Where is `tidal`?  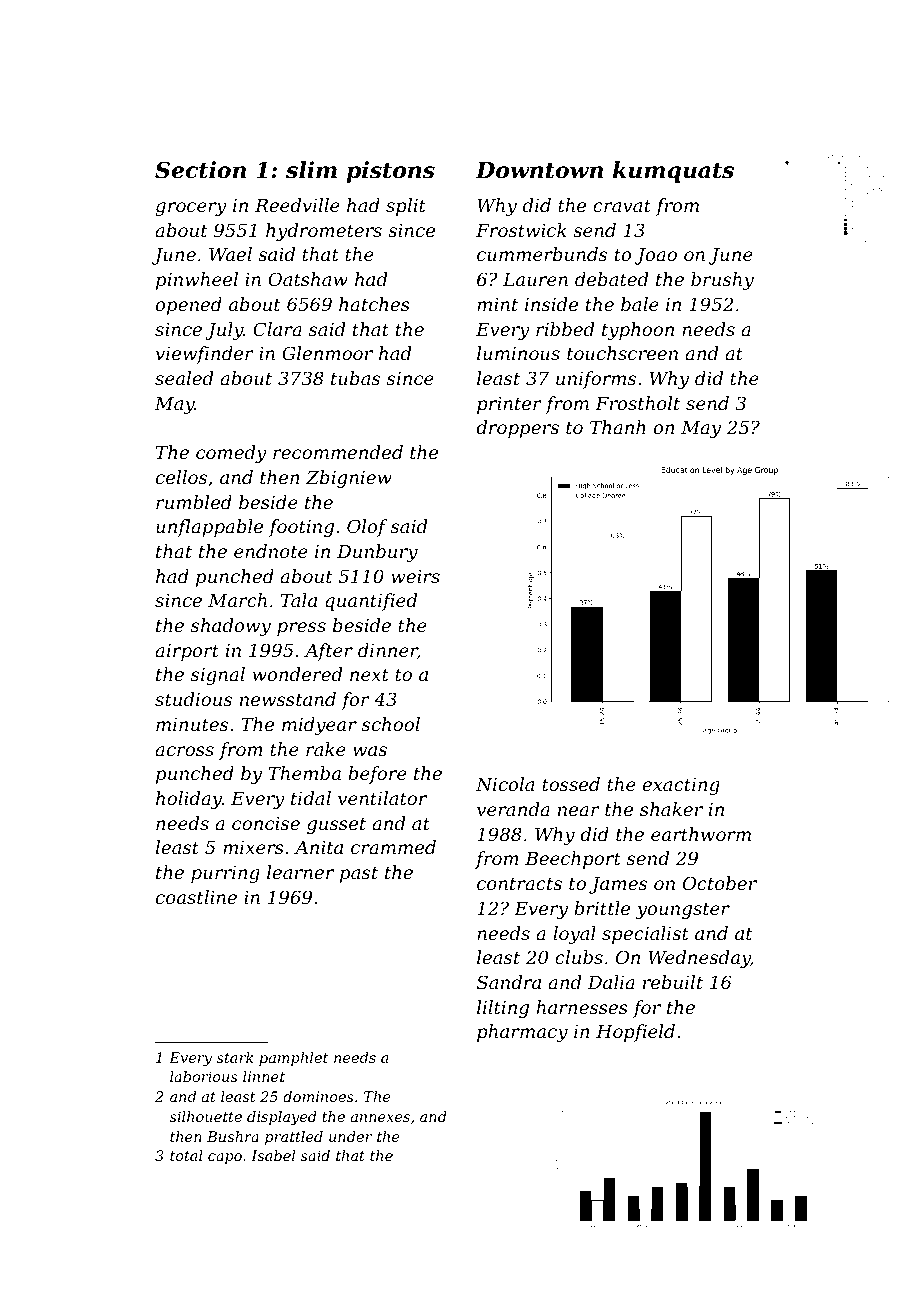
tidal is located at coordinates (311, 798).
